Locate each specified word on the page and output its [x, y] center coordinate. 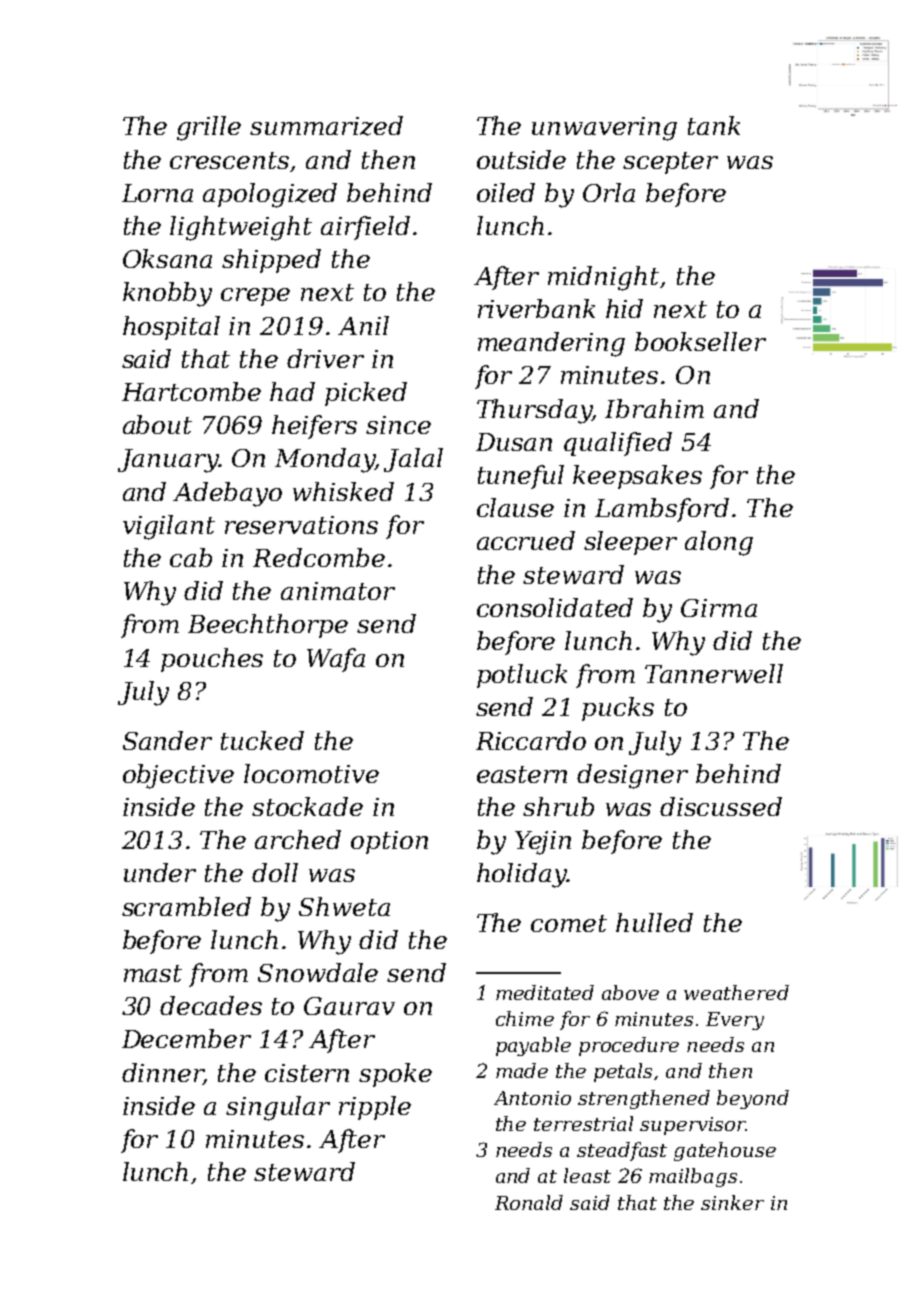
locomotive [311, 773]
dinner [162, 1074]
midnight [603, 278]
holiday [522, 875]
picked [366, 394]
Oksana [167, 258]
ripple [375, 1108]
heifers [314, 427]
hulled [654, 922]
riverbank [536, 308]
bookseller [700, 341]
